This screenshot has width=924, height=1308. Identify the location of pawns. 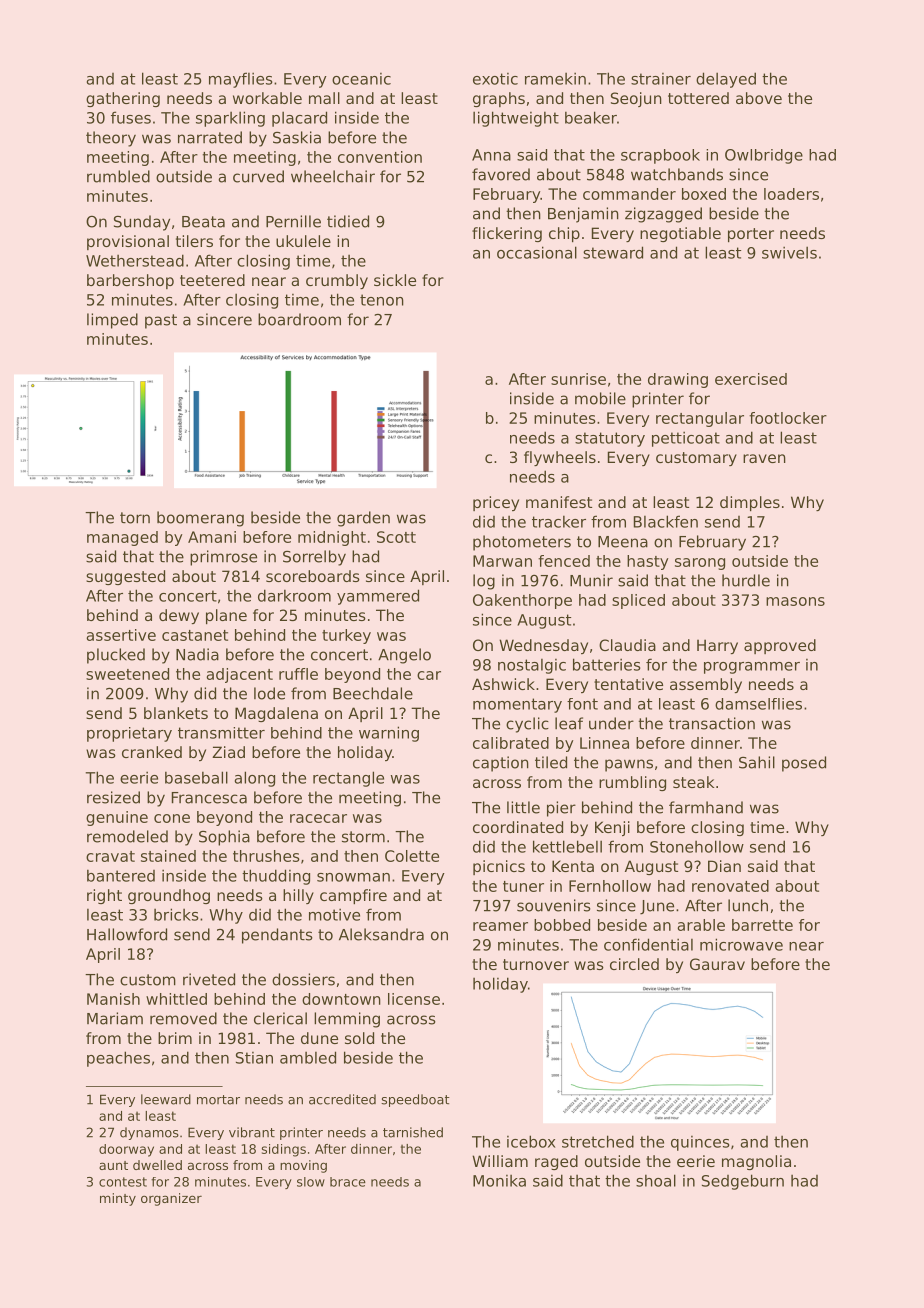
(629, 765).
